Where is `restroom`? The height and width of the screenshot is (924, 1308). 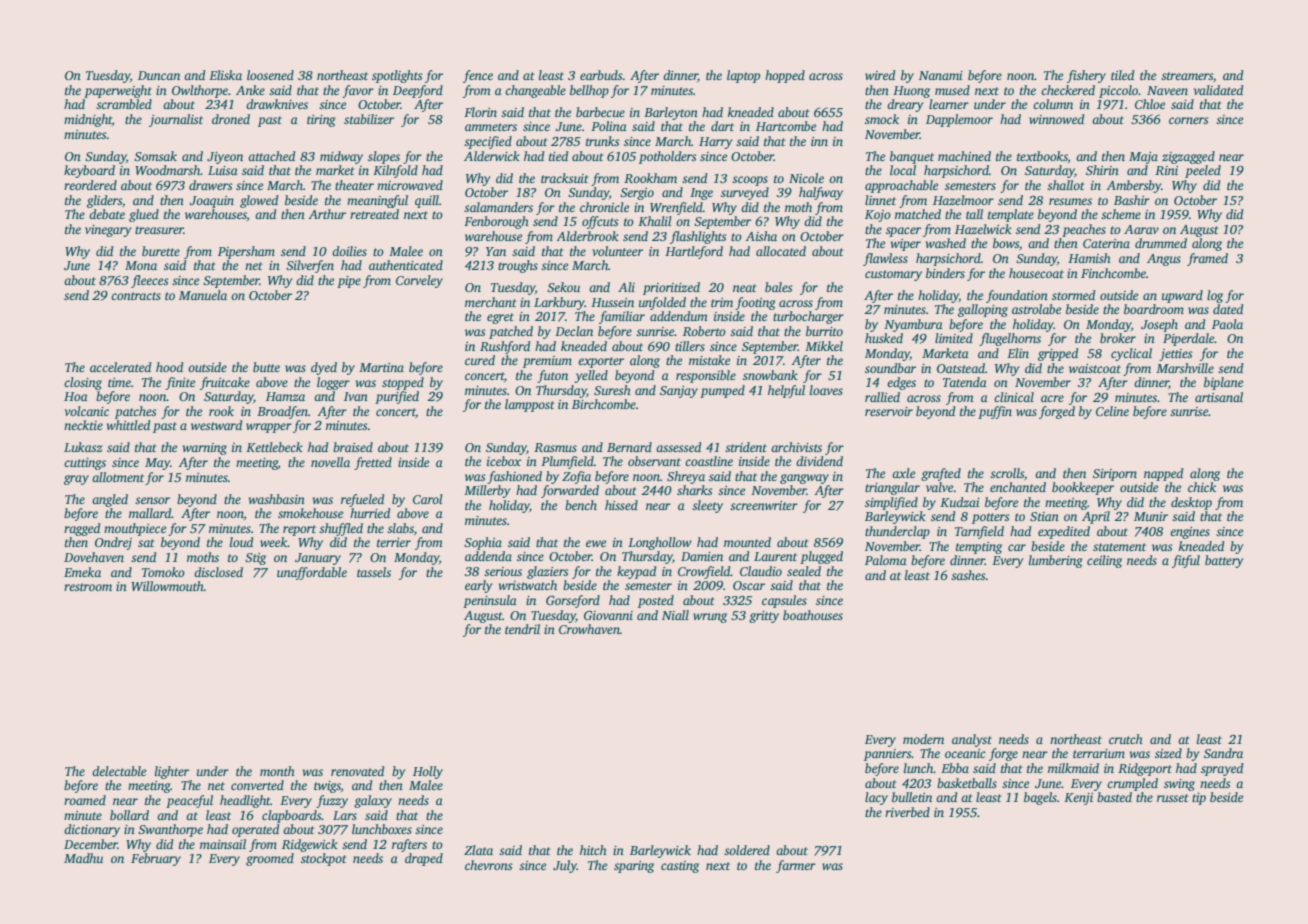 restroom is located at coordinates (88, 587).
